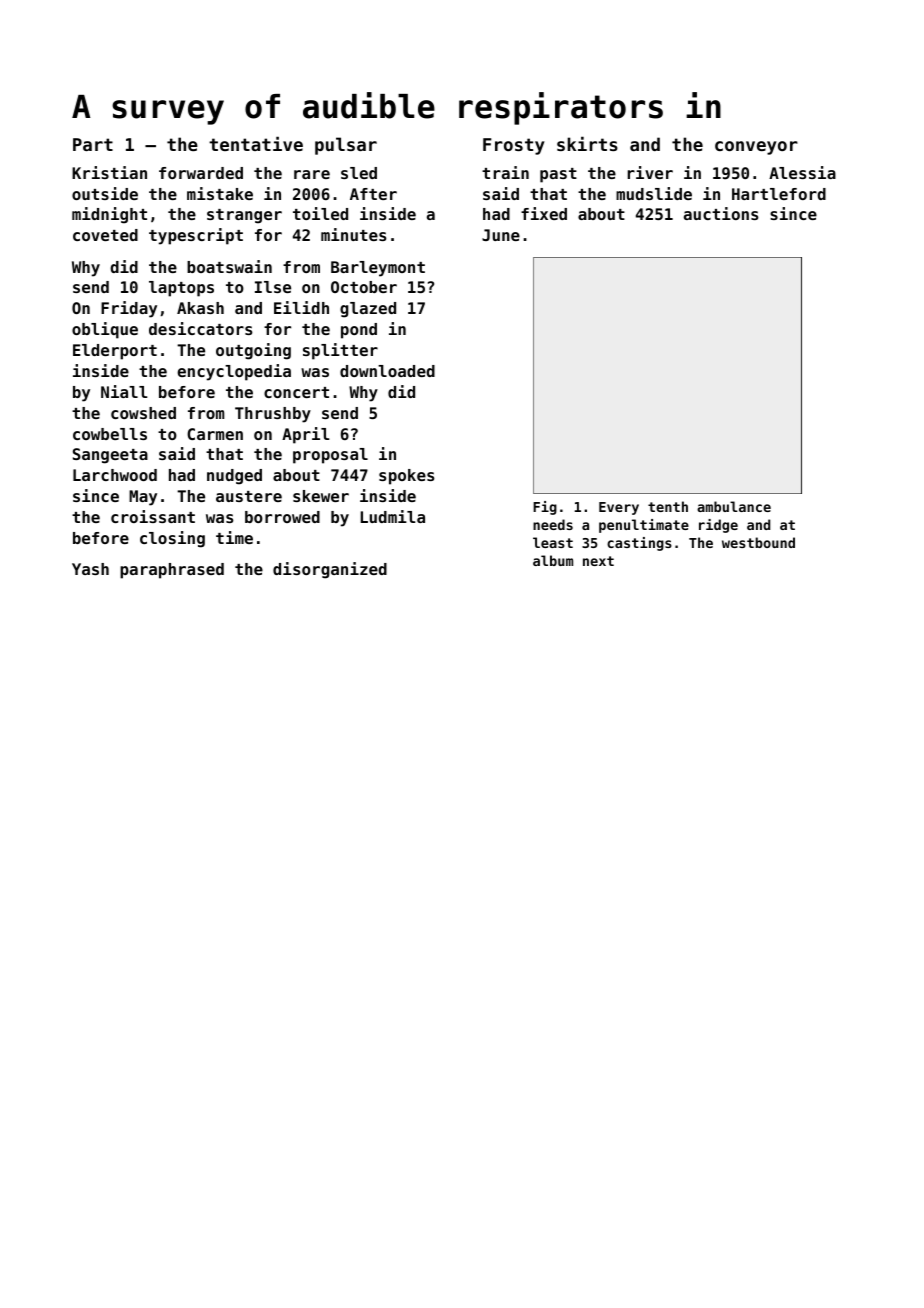 The image size is (924, 1308). I want to click on downloaded, so click(387, 371).
